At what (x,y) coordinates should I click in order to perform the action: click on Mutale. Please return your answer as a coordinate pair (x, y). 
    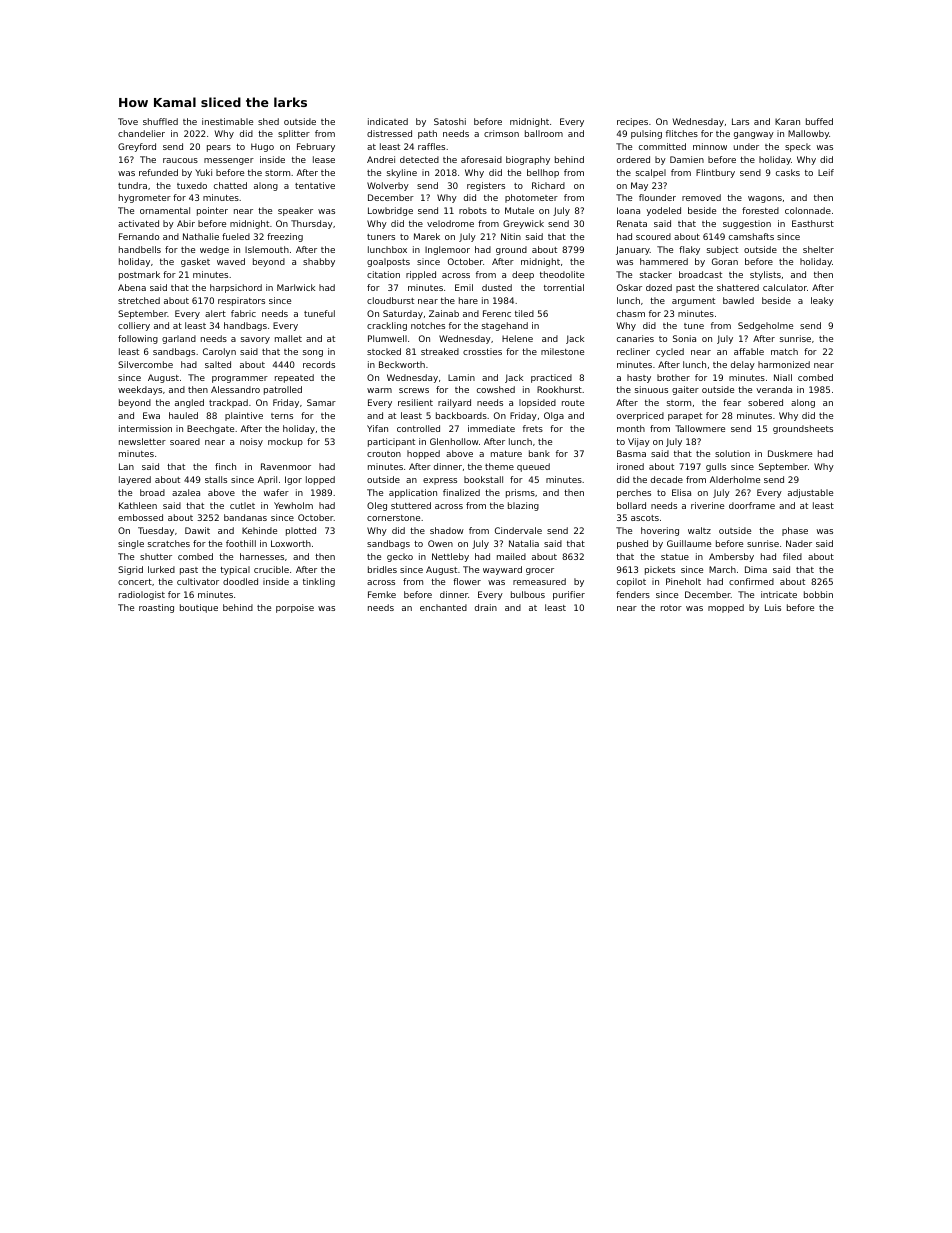
    Looking at the image, I should click on (519, 210).
